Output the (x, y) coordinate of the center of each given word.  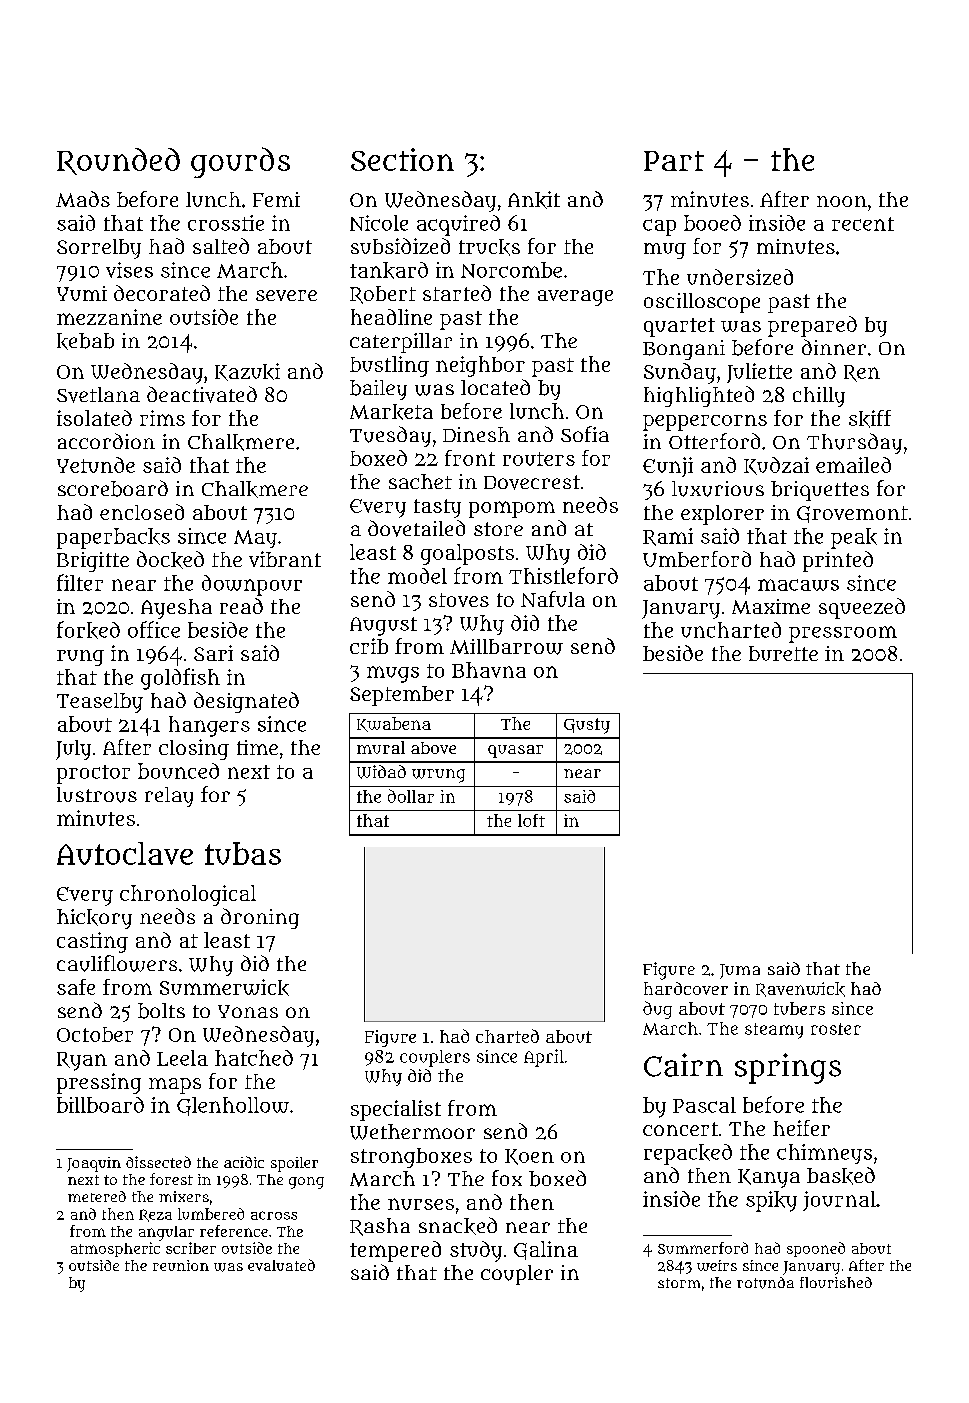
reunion (181, 1265)
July (73, 750)
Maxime (771, 606)
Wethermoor (412, 1132)
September (402, 696)
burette (783, 653)
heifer (801, 1128)
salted (221, 246)
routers (539, 459)
